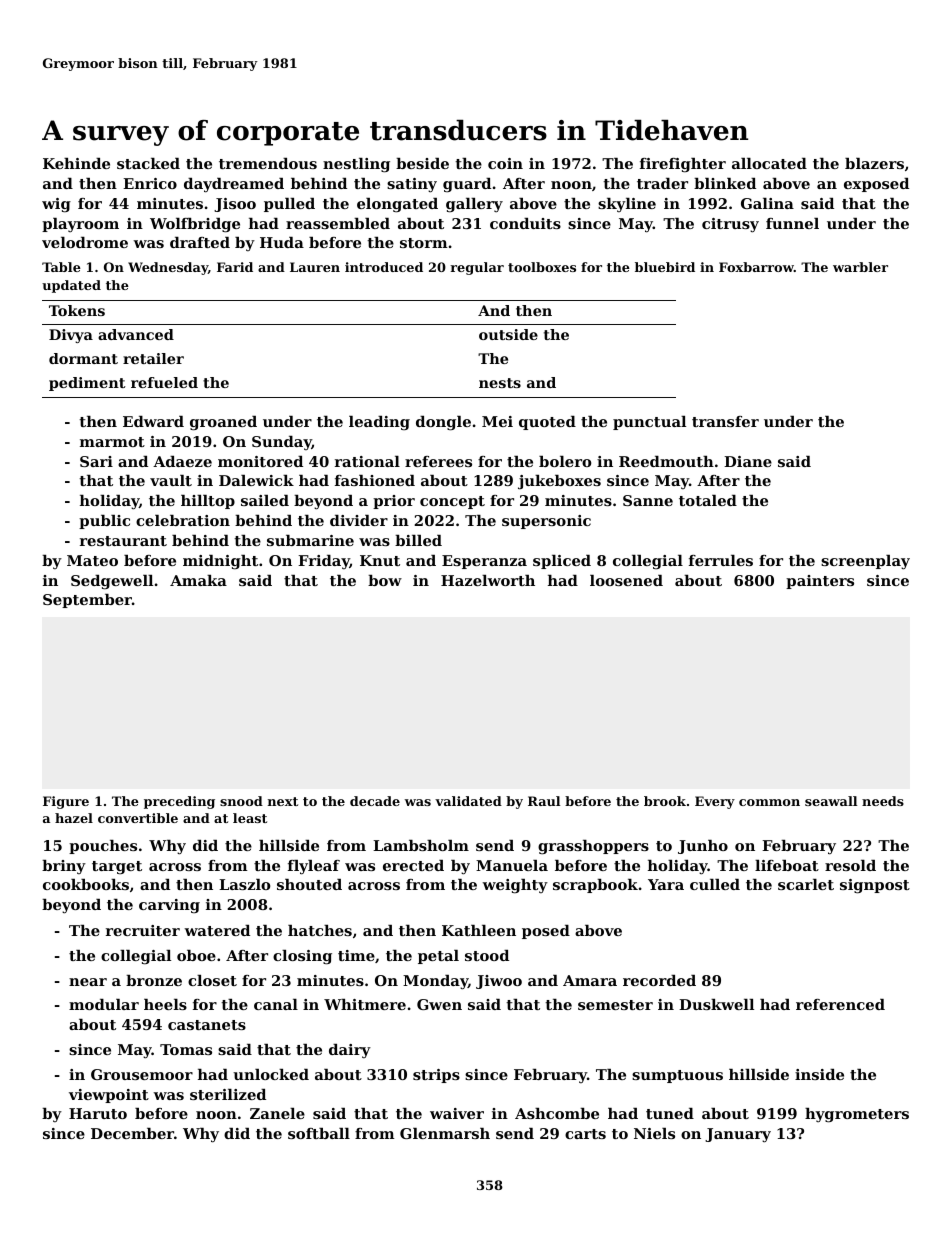  What do you see at coordinates (132, 1133) in the screenshot?
I see `December` at bounding box center [132, 1133].
